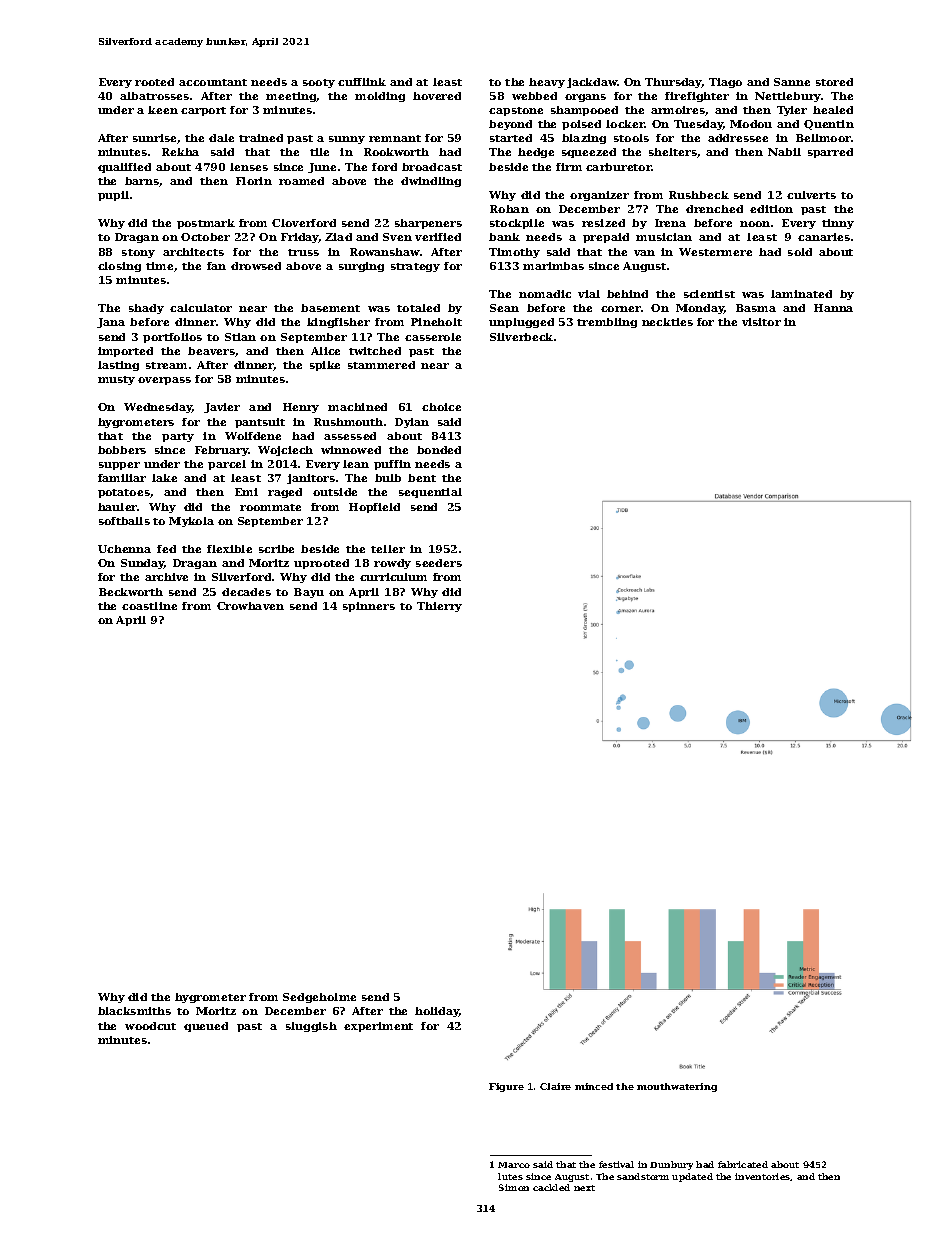 The image size is (952, 1233). What do you see at coordinates (250, 606) in the screenshot?
I see `Crowhaven` at bounding box center [250, 606].
